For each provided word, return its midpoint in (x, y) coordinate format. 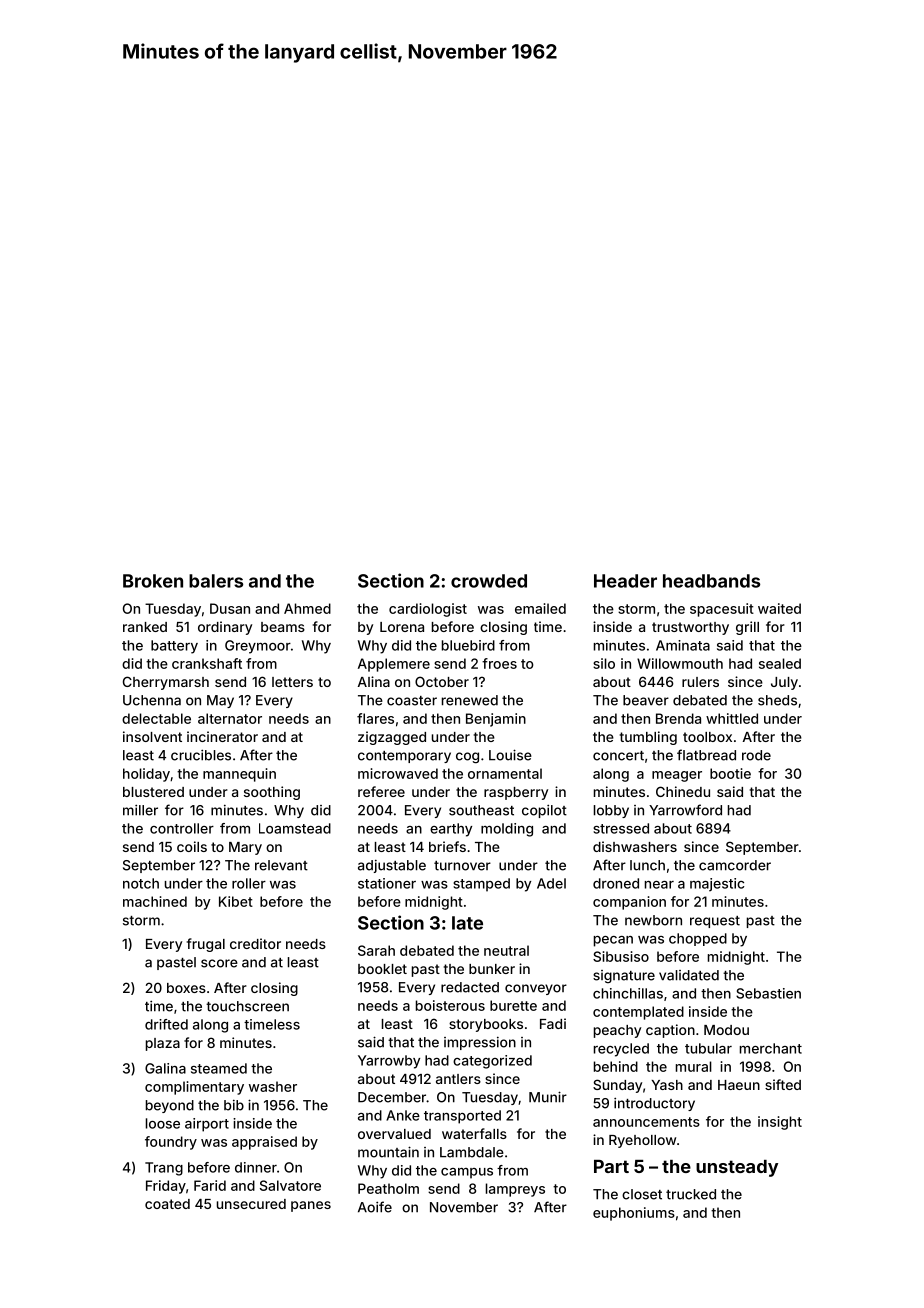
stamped (481, 885)
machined (155, 901)
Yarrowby (389, 1062)
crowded (489, 581)
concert (618, 756)
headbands (711, 581)
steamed (219, 1068)
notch (141, 883)
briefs (447, 846)
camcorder (735, 865)
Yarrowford (685, 810)
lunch (647, 865)
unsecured (251, 1204)
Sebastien (768, 993)
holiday (146, 775)
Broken (153, 581)
